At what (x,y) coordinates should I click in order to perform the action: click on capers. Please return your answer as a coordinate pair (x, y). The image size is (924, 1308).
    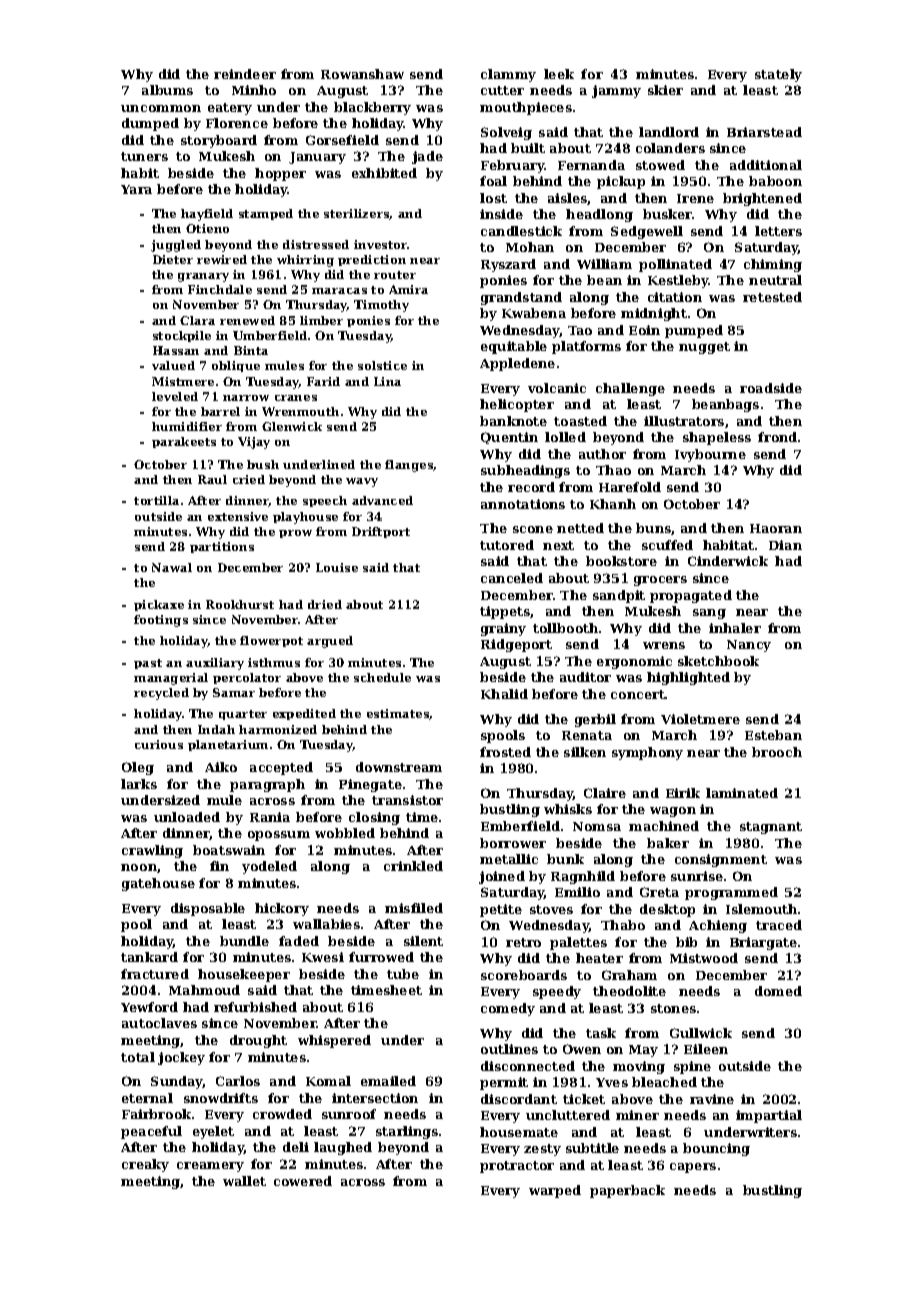
    Looking at the image, I should click on (693, 1168).
